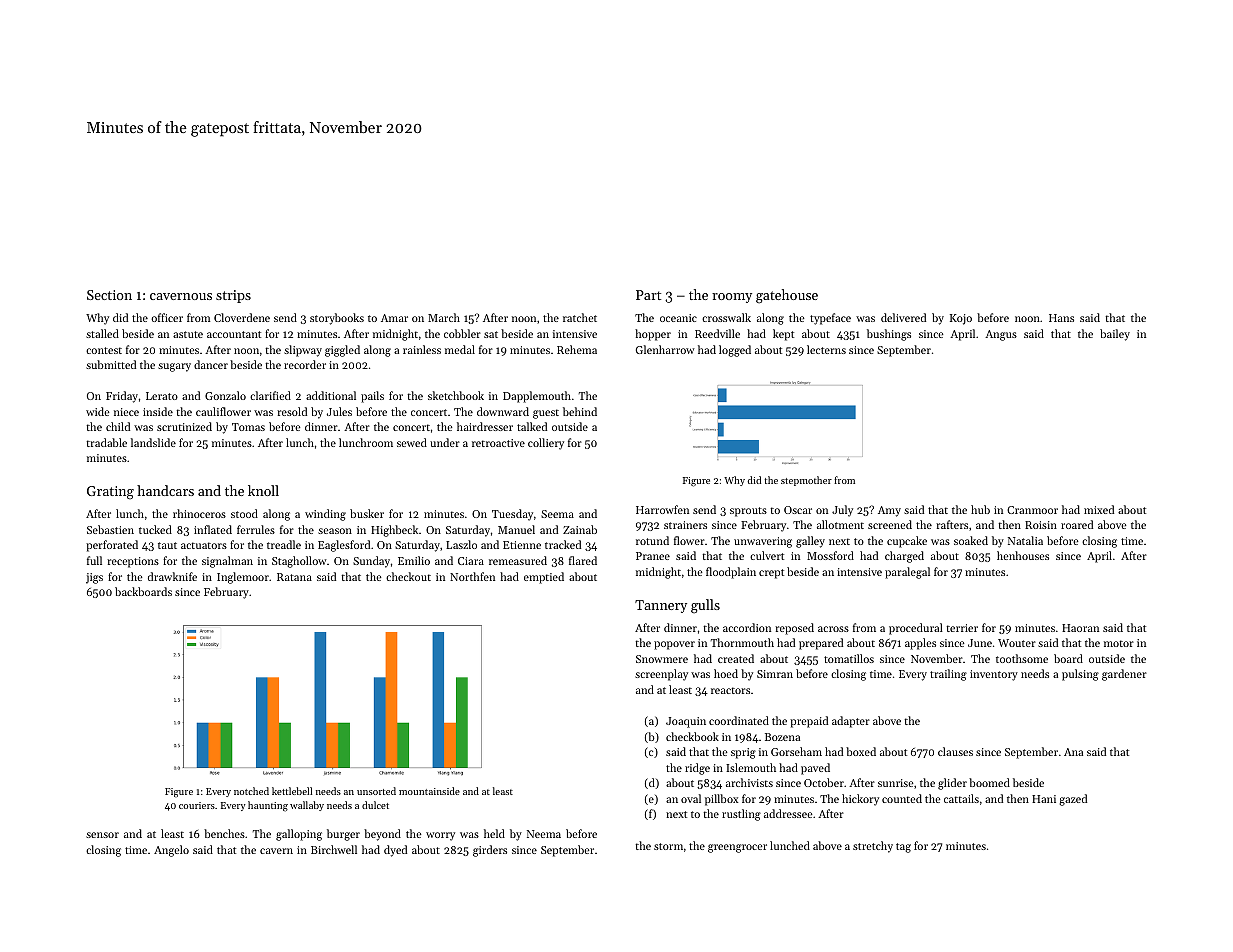 The width and height of the screenshot is (1233, 952). What do you see at coordinates (544, 834) in the screenshot?
I see `Neema` at bounding box center [544, 834].
